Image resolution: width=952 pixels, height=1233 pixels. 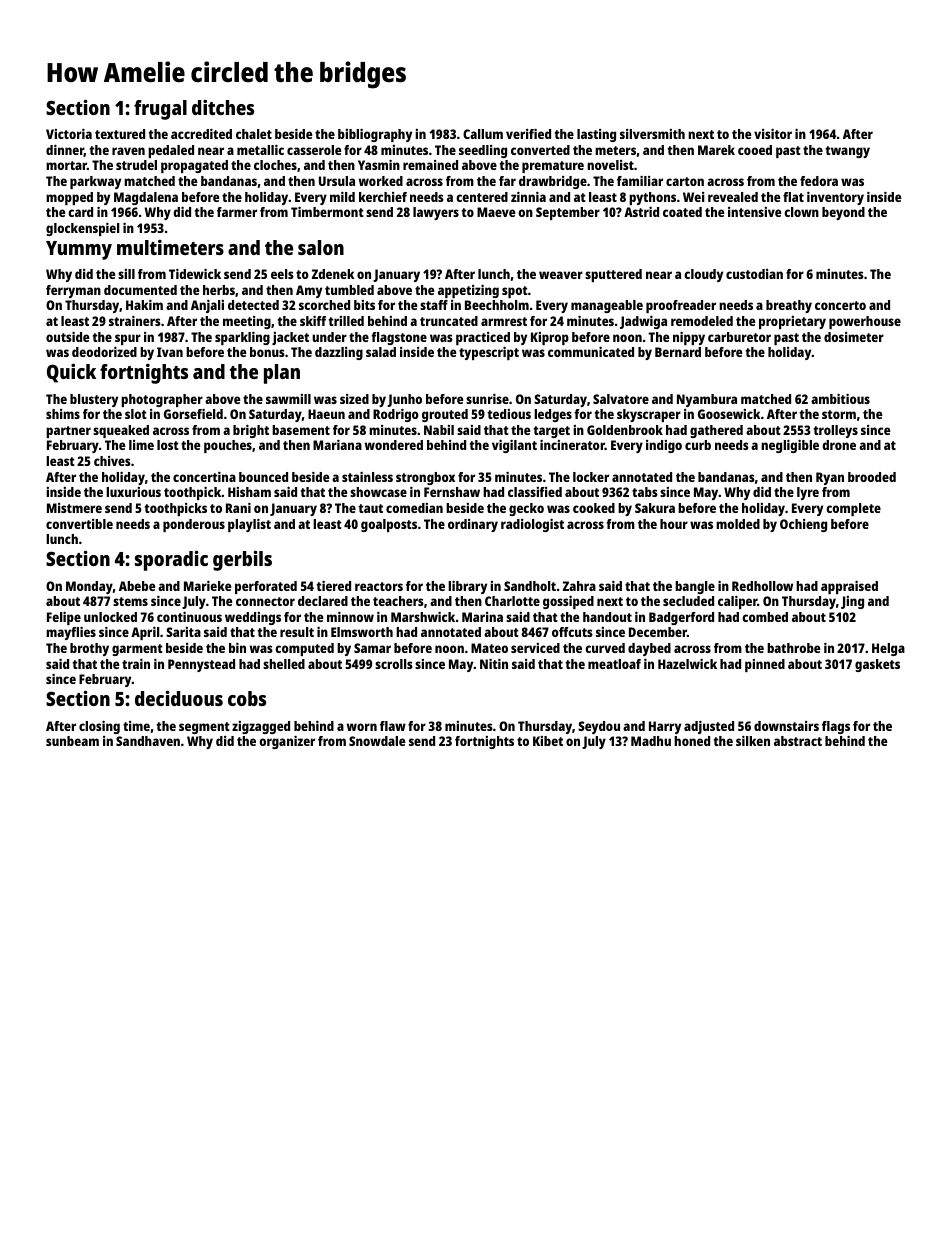 What do you see at coordinates (247, 322) in the screenshot?
I see `meeting` at bounding box center [247, 322].
